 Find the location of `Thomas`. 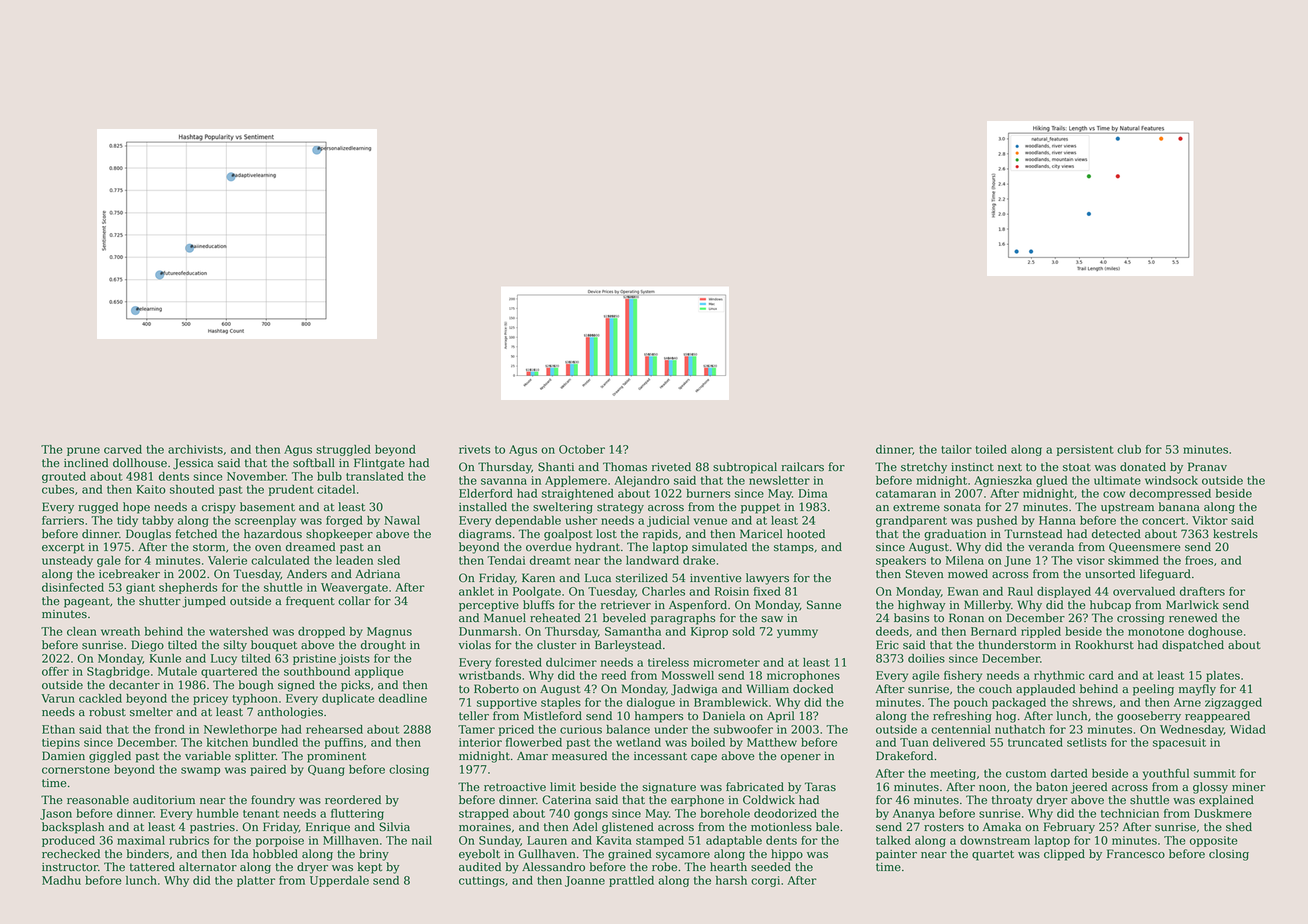

Thomas is located at coordinates (625, 467).
